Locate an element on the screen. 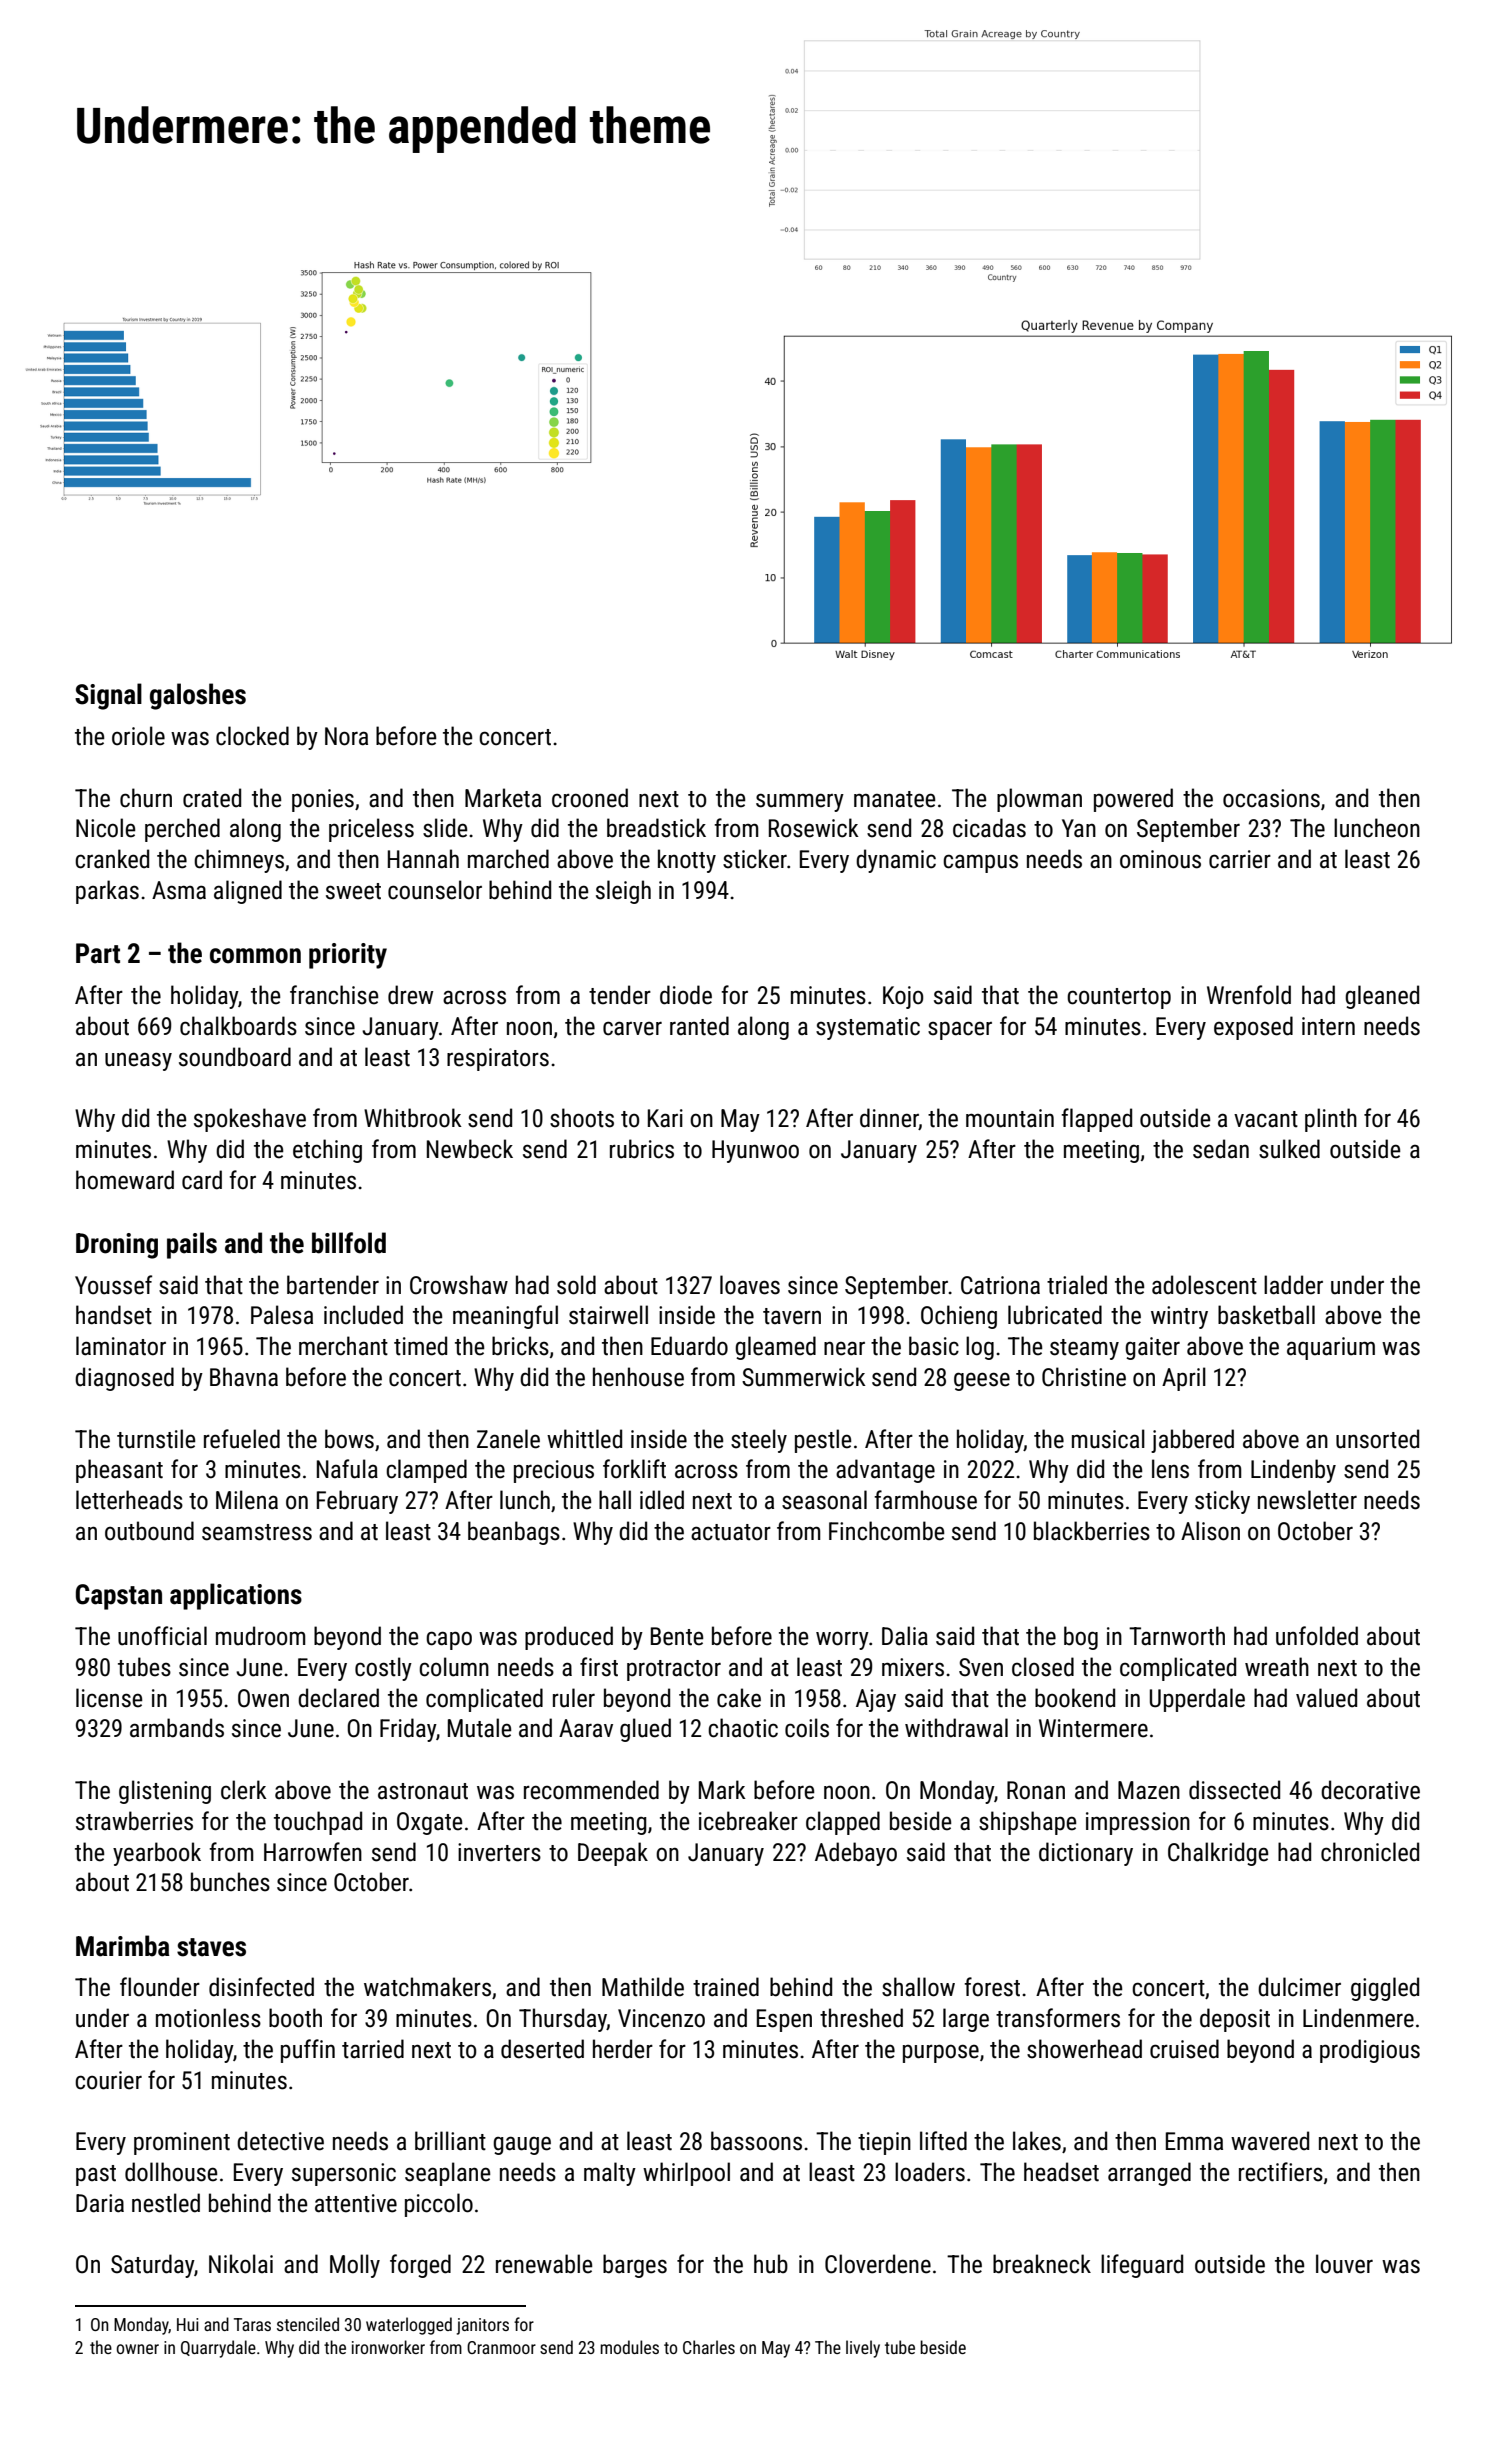  occasions is located at coordinates (1271, 798).
